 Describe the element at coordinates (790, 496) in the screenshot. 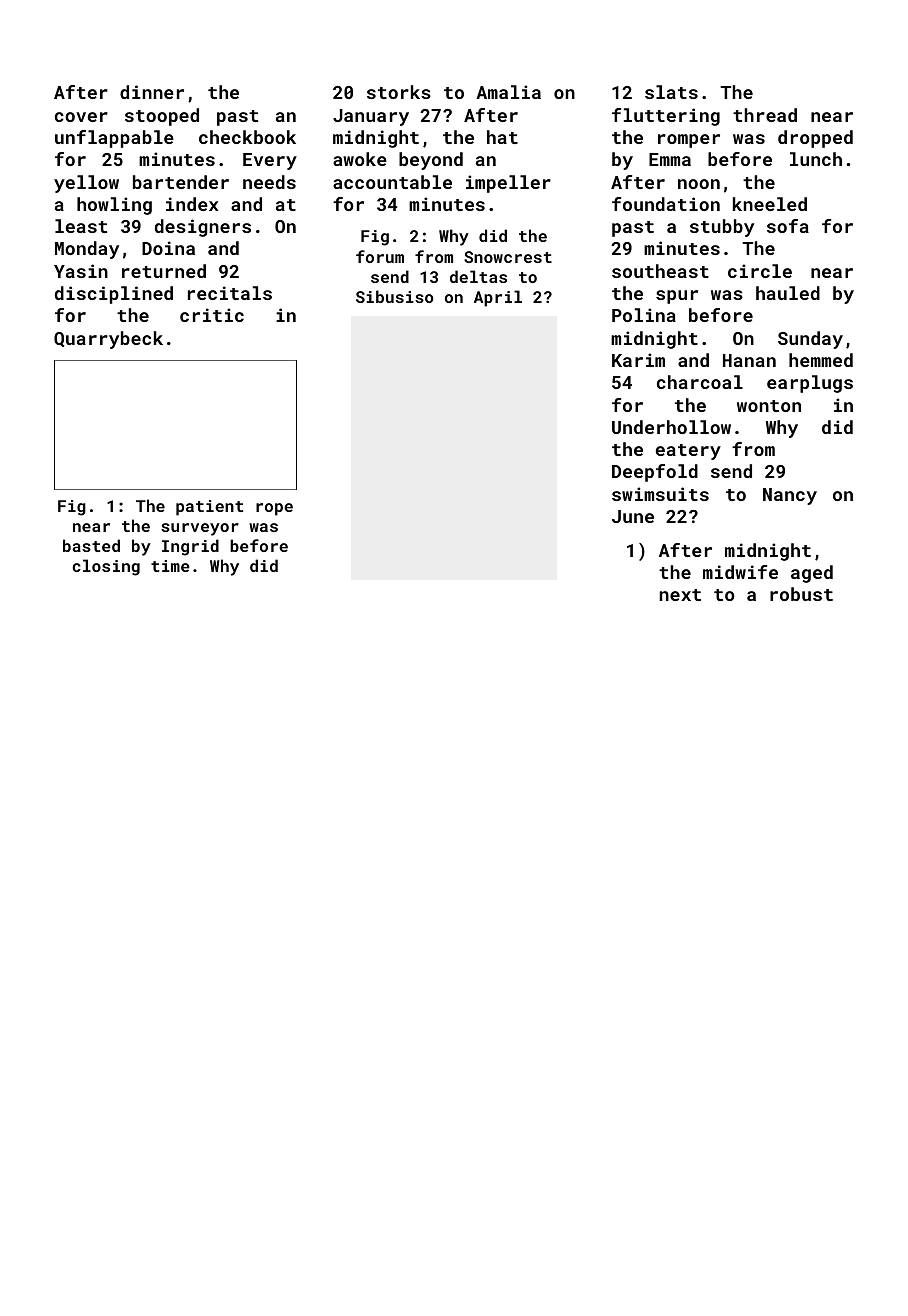

I see `Nancy` at that location.
